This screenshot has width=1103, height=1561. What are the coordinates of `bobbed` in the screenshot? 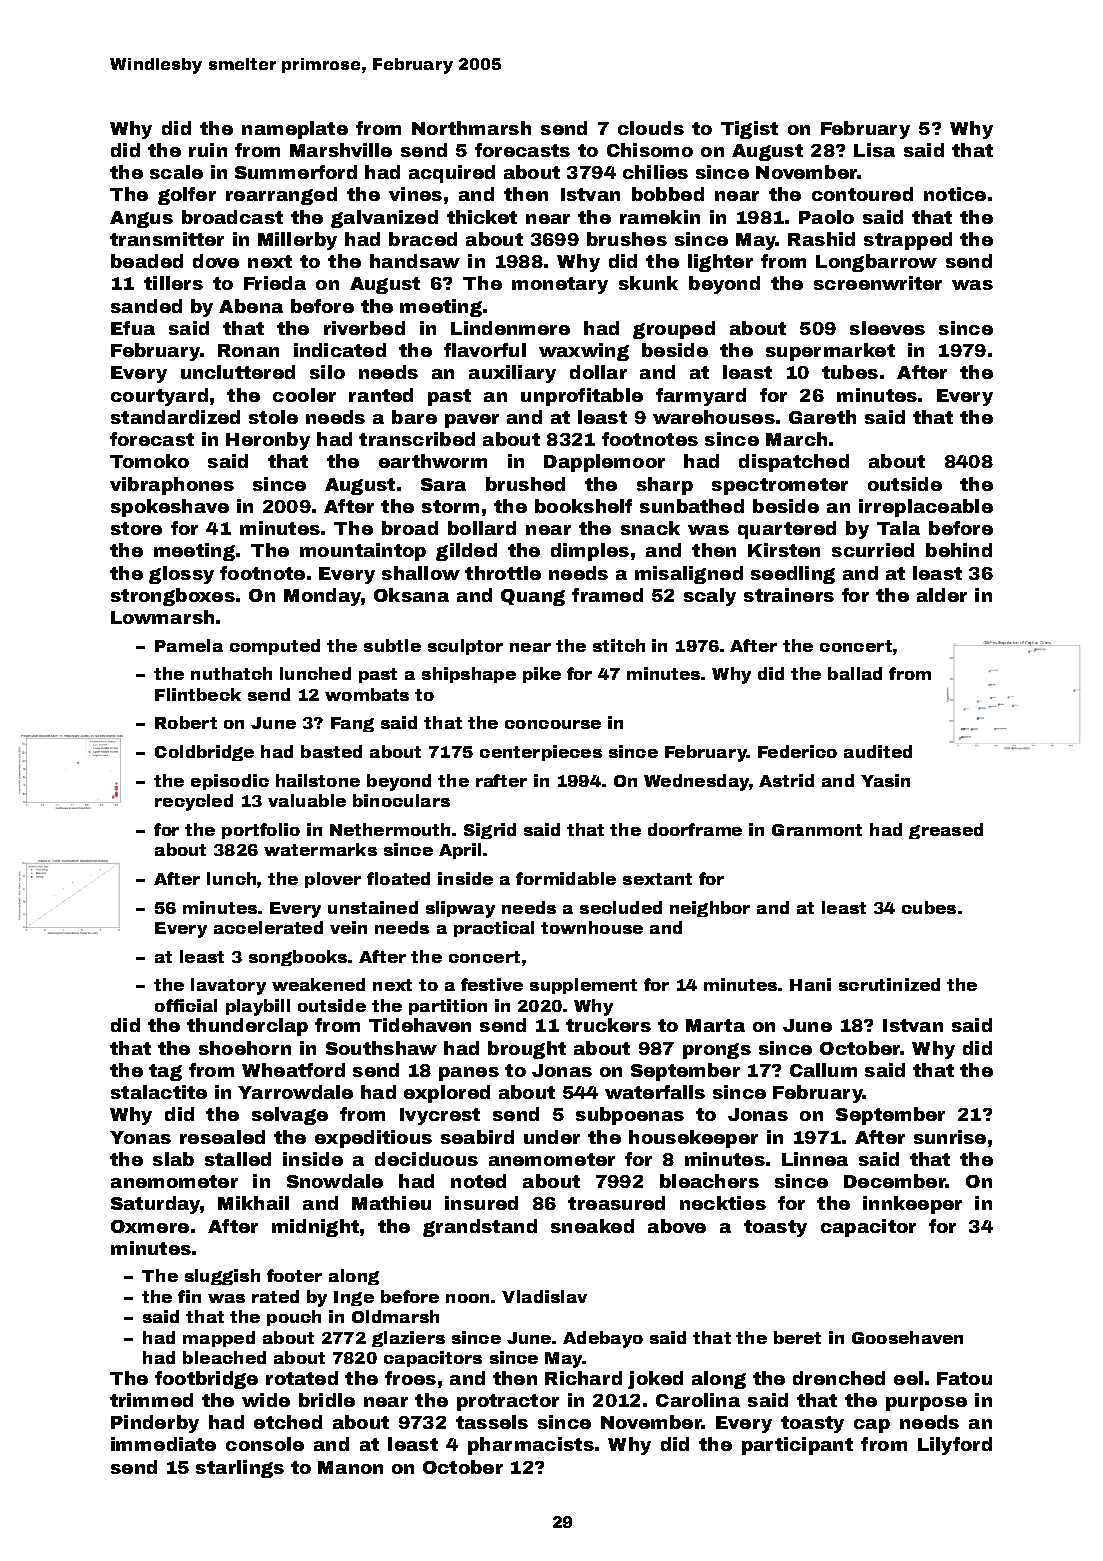 It's located at (668, 194).
